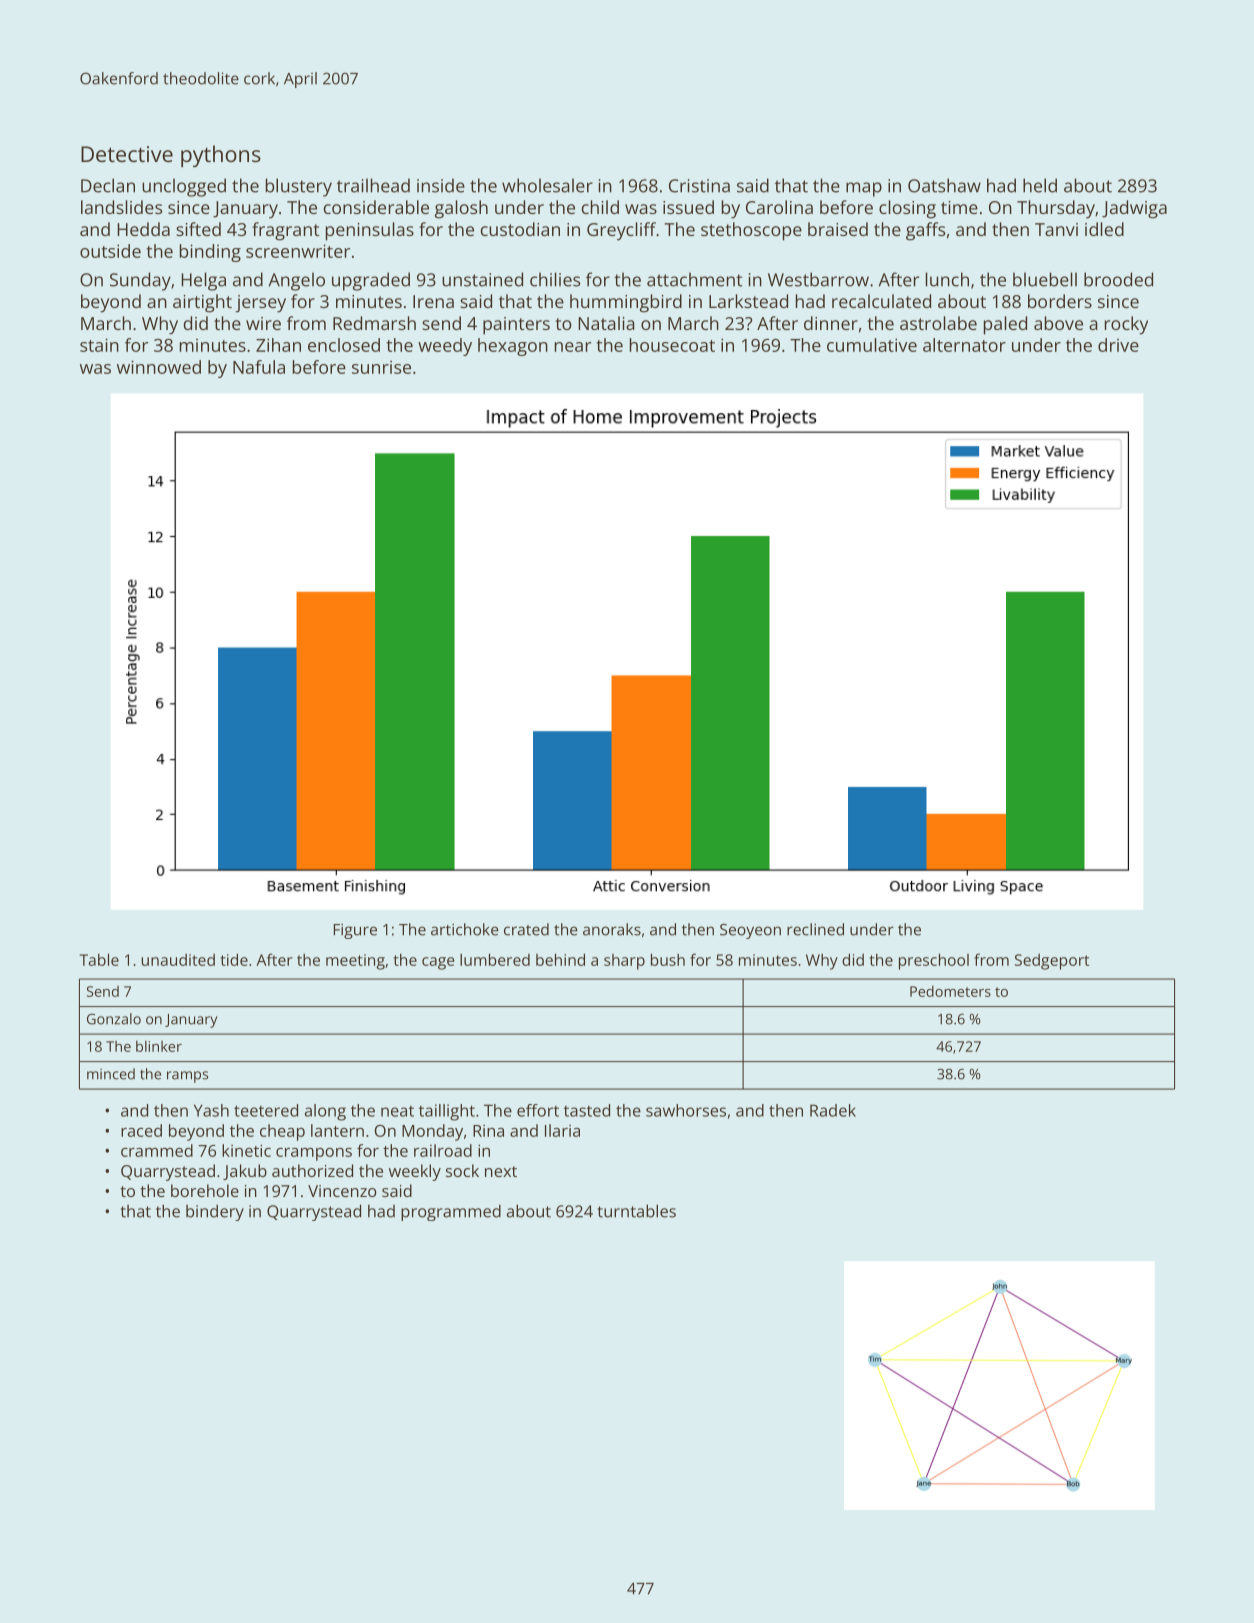  I want to click on Oatshaw, so click(944, 185).
